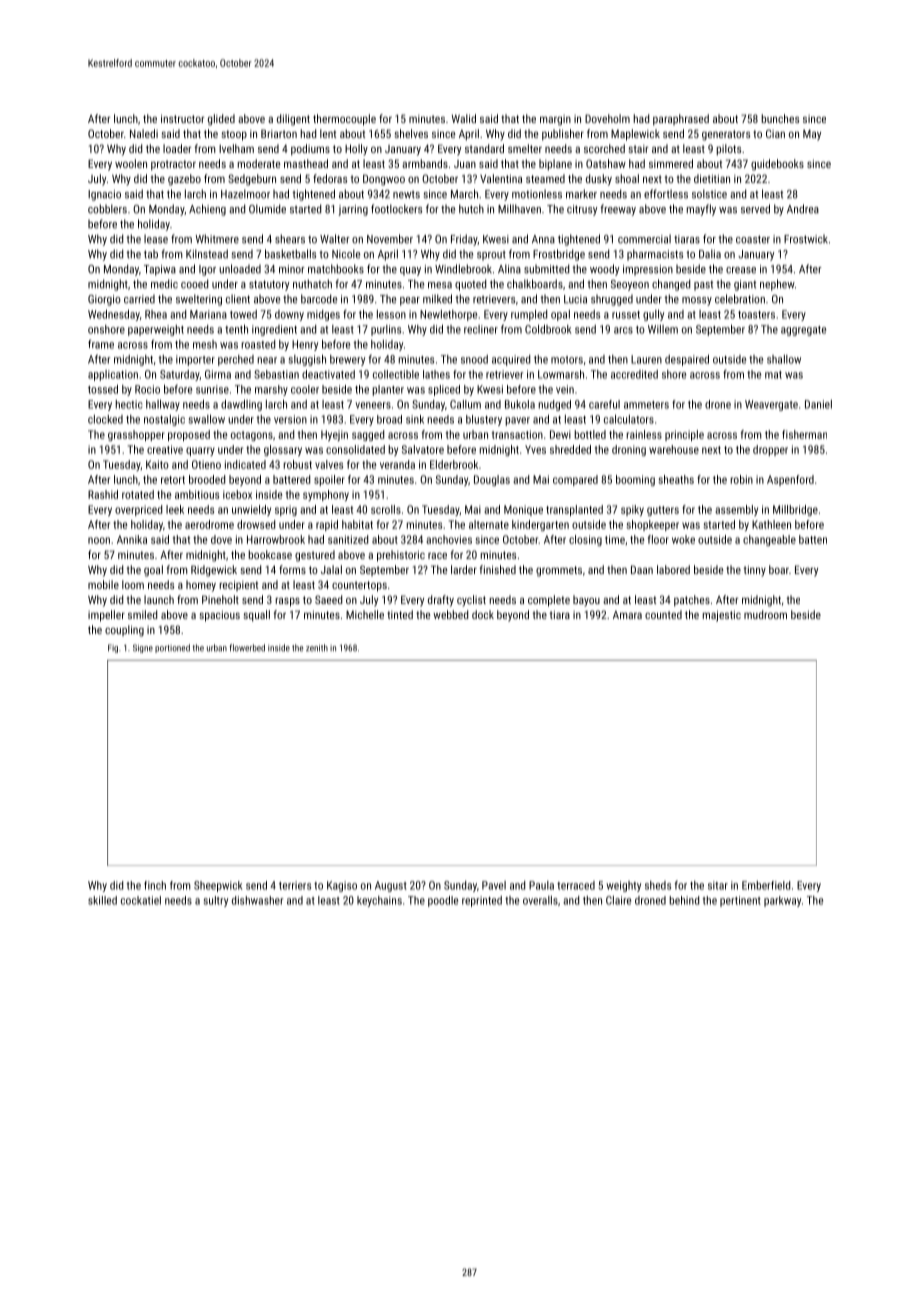 The image size is (924, 1308). What do you see at coordinates (290, 254) in the screenshot?
I see `basketballs` at bounding box center [290, 254].
